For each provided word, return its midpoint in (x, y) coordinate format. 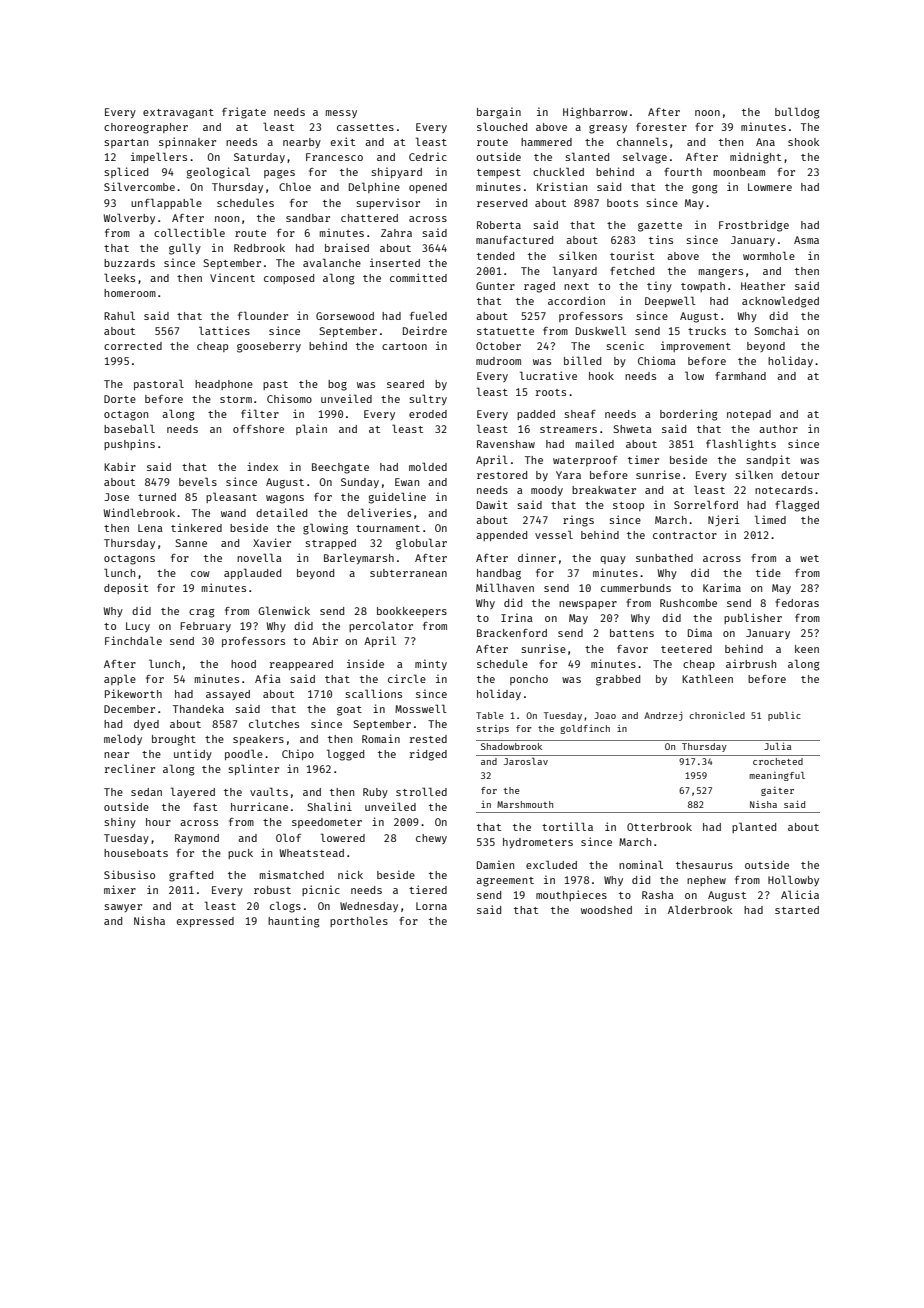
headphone (224, 385)
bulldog (797, 113)
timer (643, 459)
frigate (244, 113)
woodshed (606, 910)
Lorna (431, 906)
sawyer (123, 908)
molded (428, 466)
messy (341, 114)
